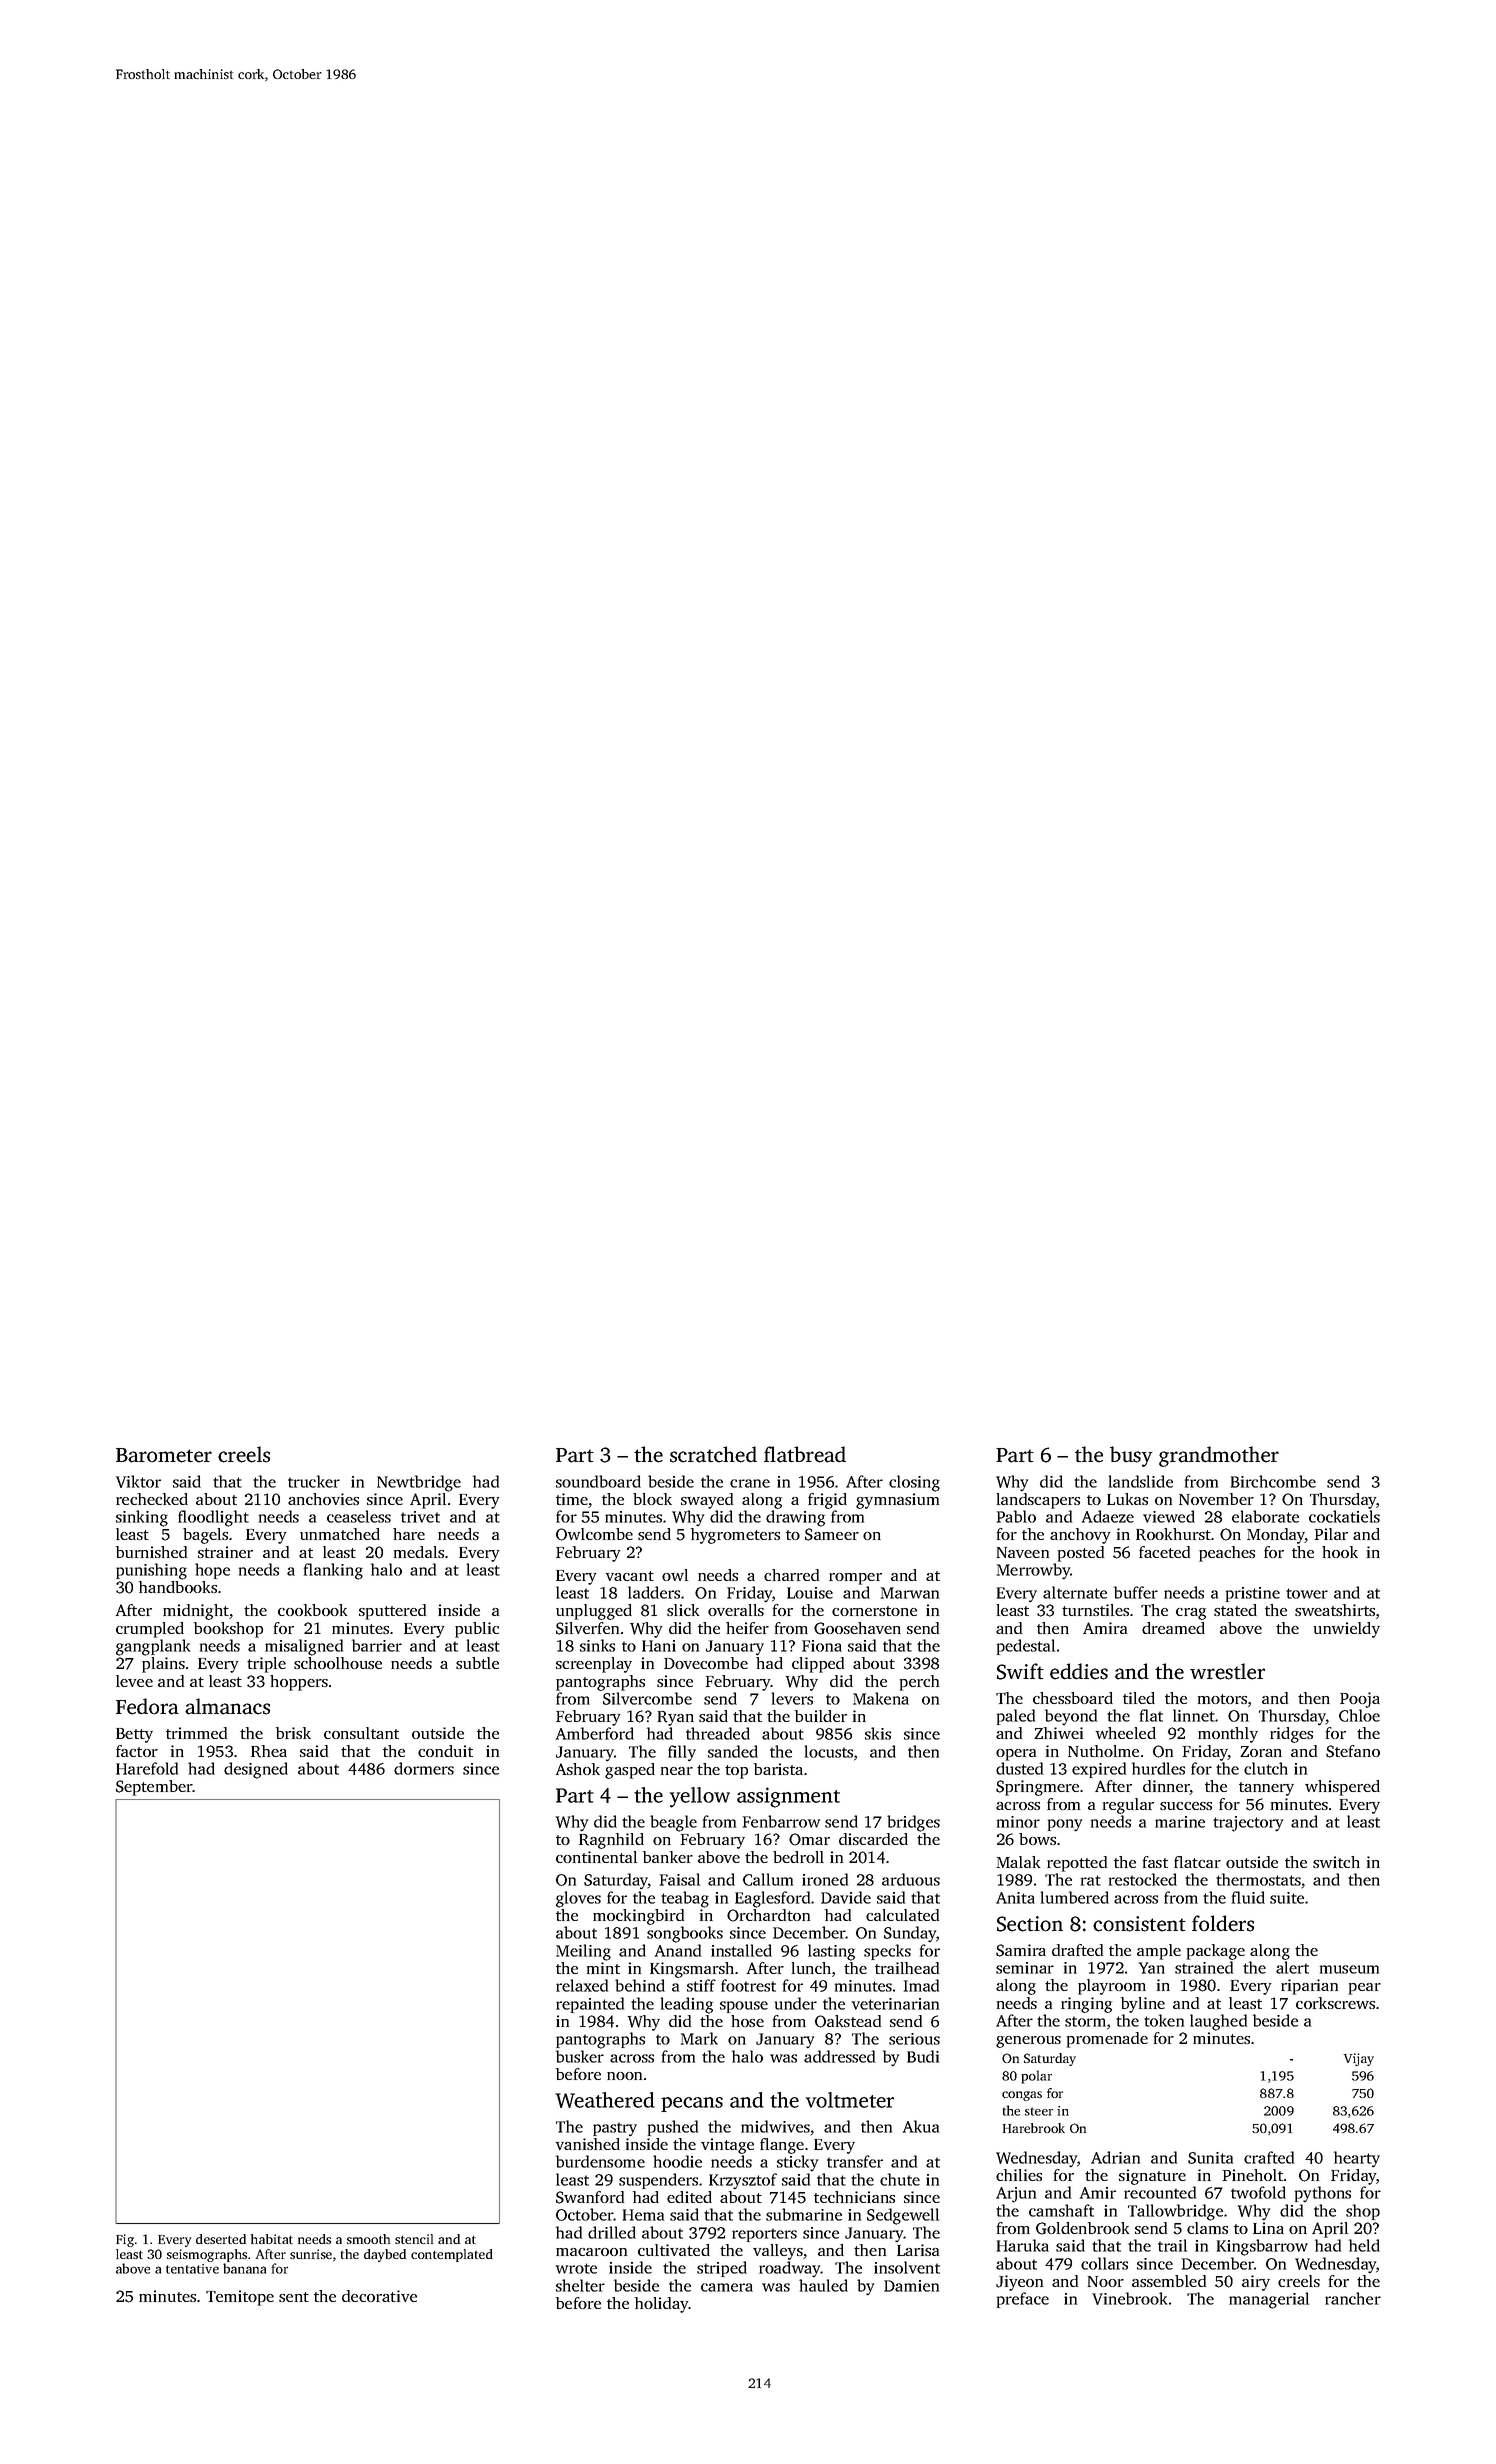  Describe the element at coordinates (153, 1647) in the screenshot. I see `gangplank` at that location.
